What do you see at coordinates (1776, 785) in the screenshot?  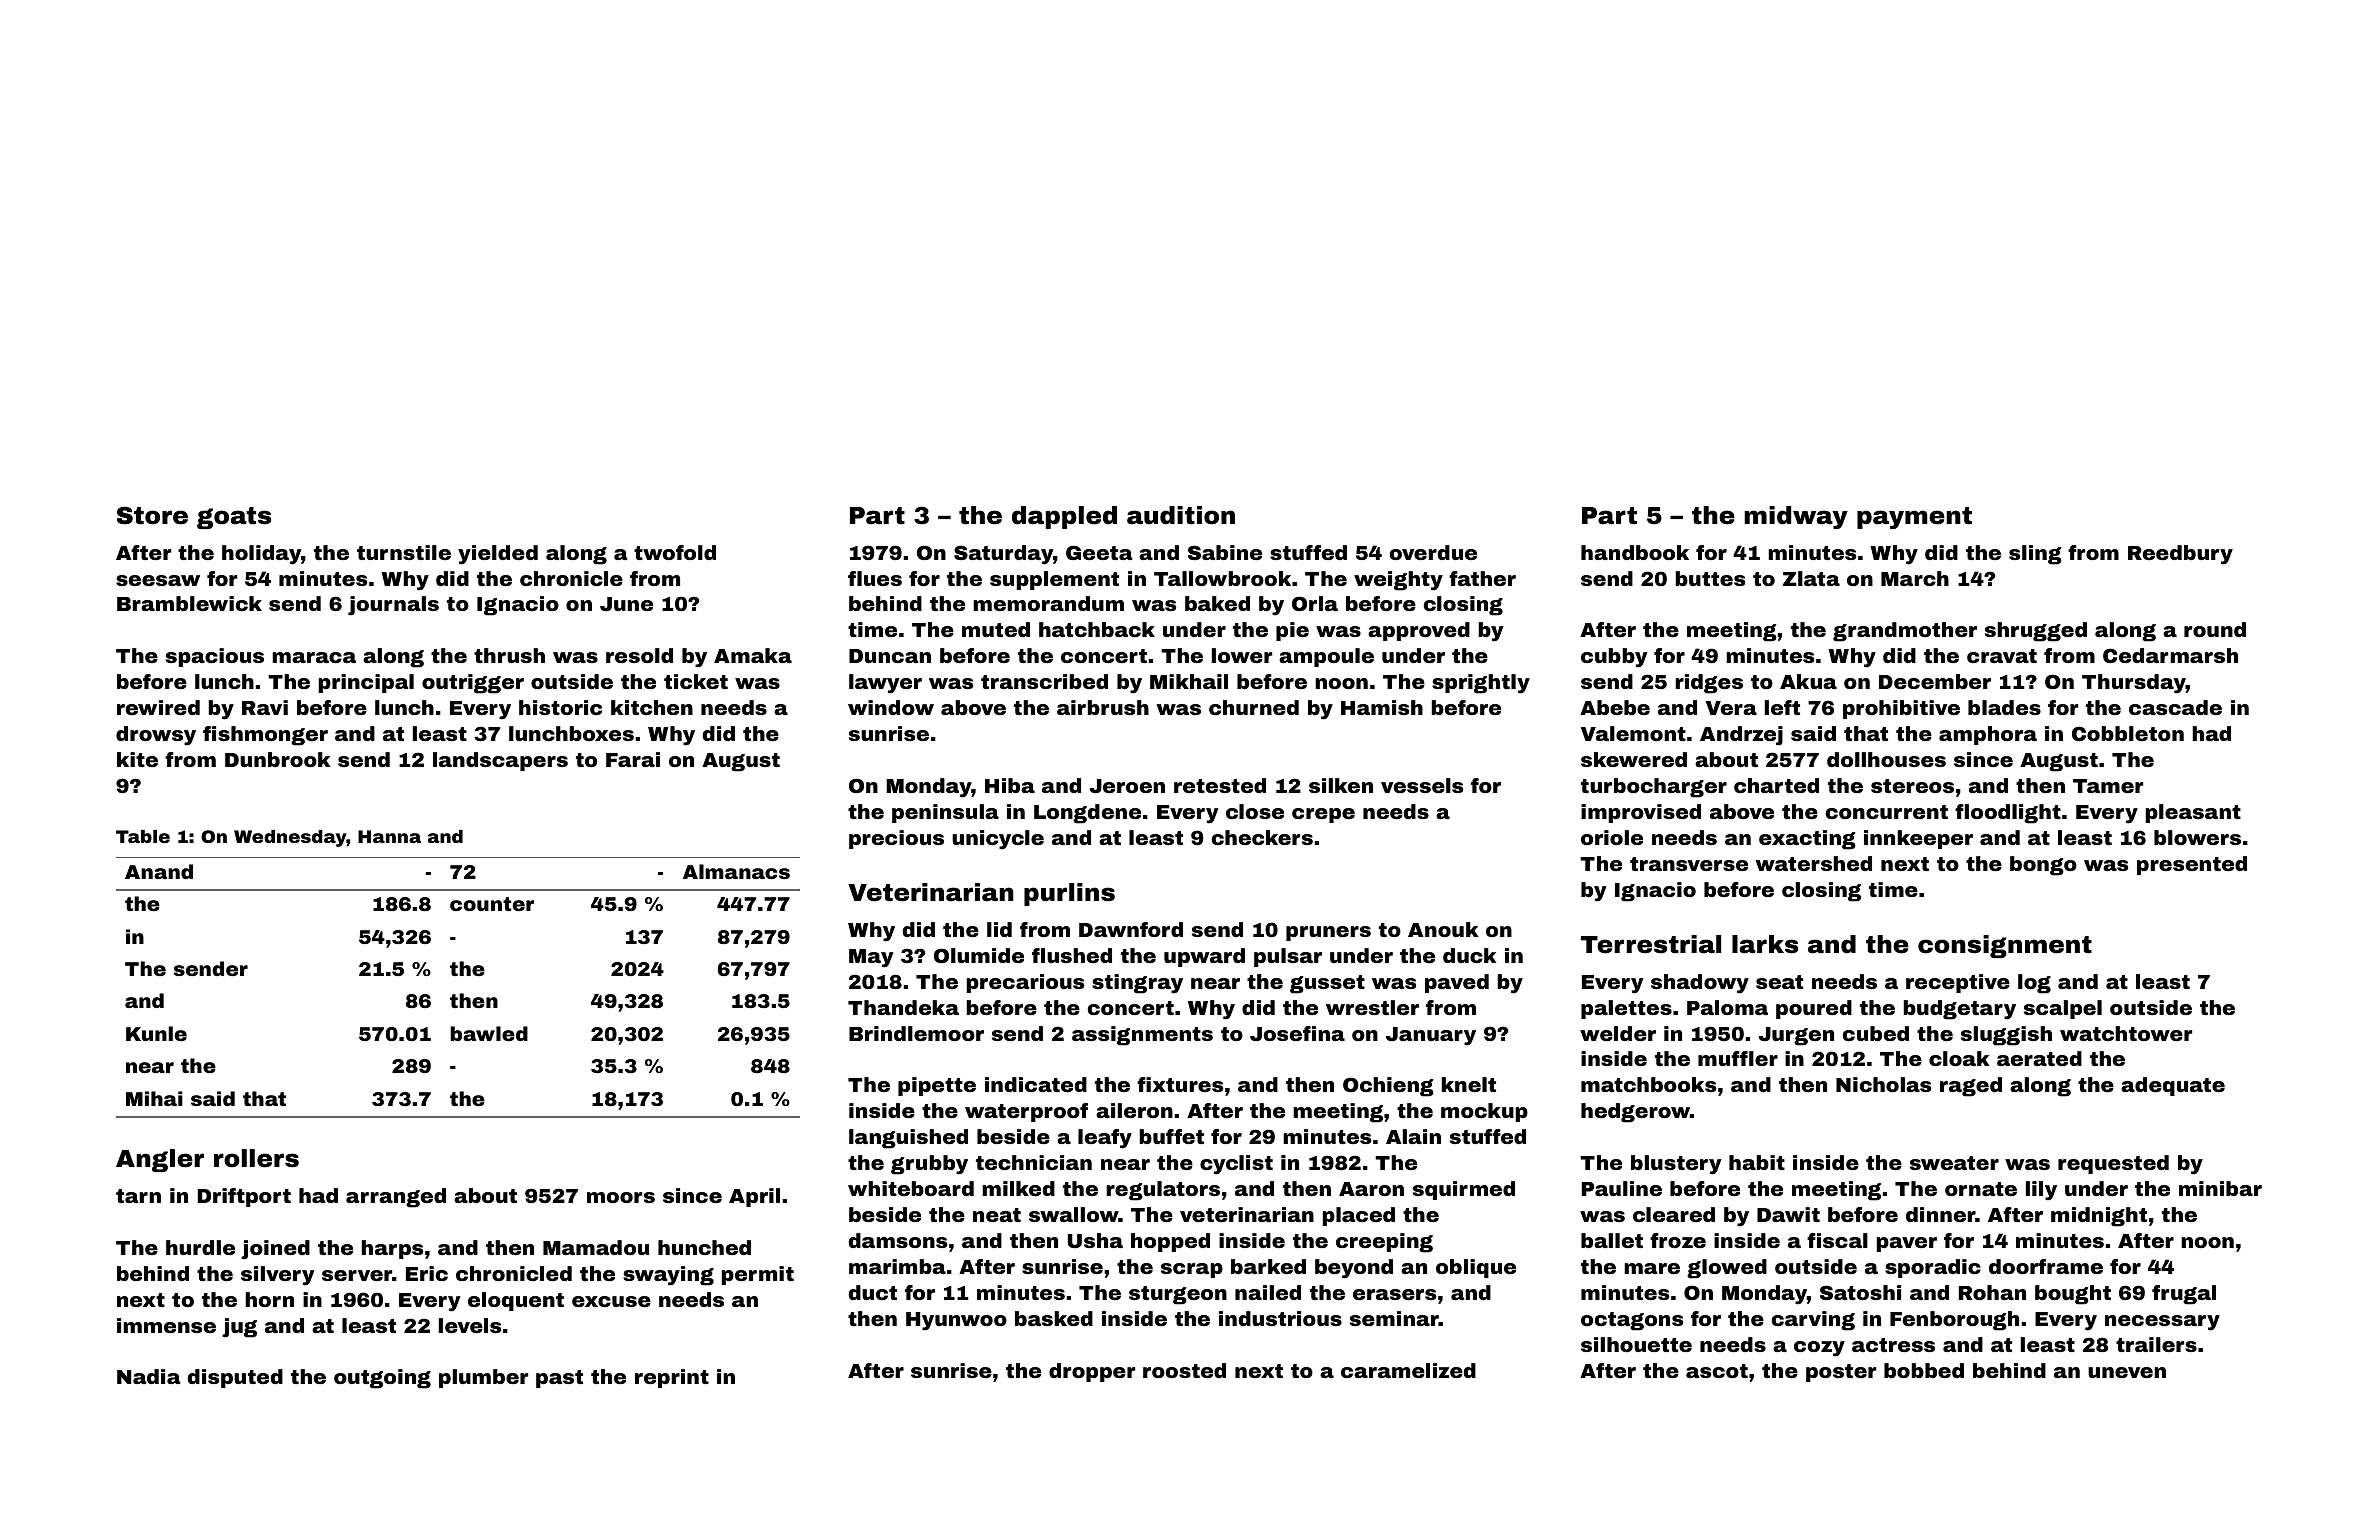 I see `charted` at bounding box center [1776, 785].
